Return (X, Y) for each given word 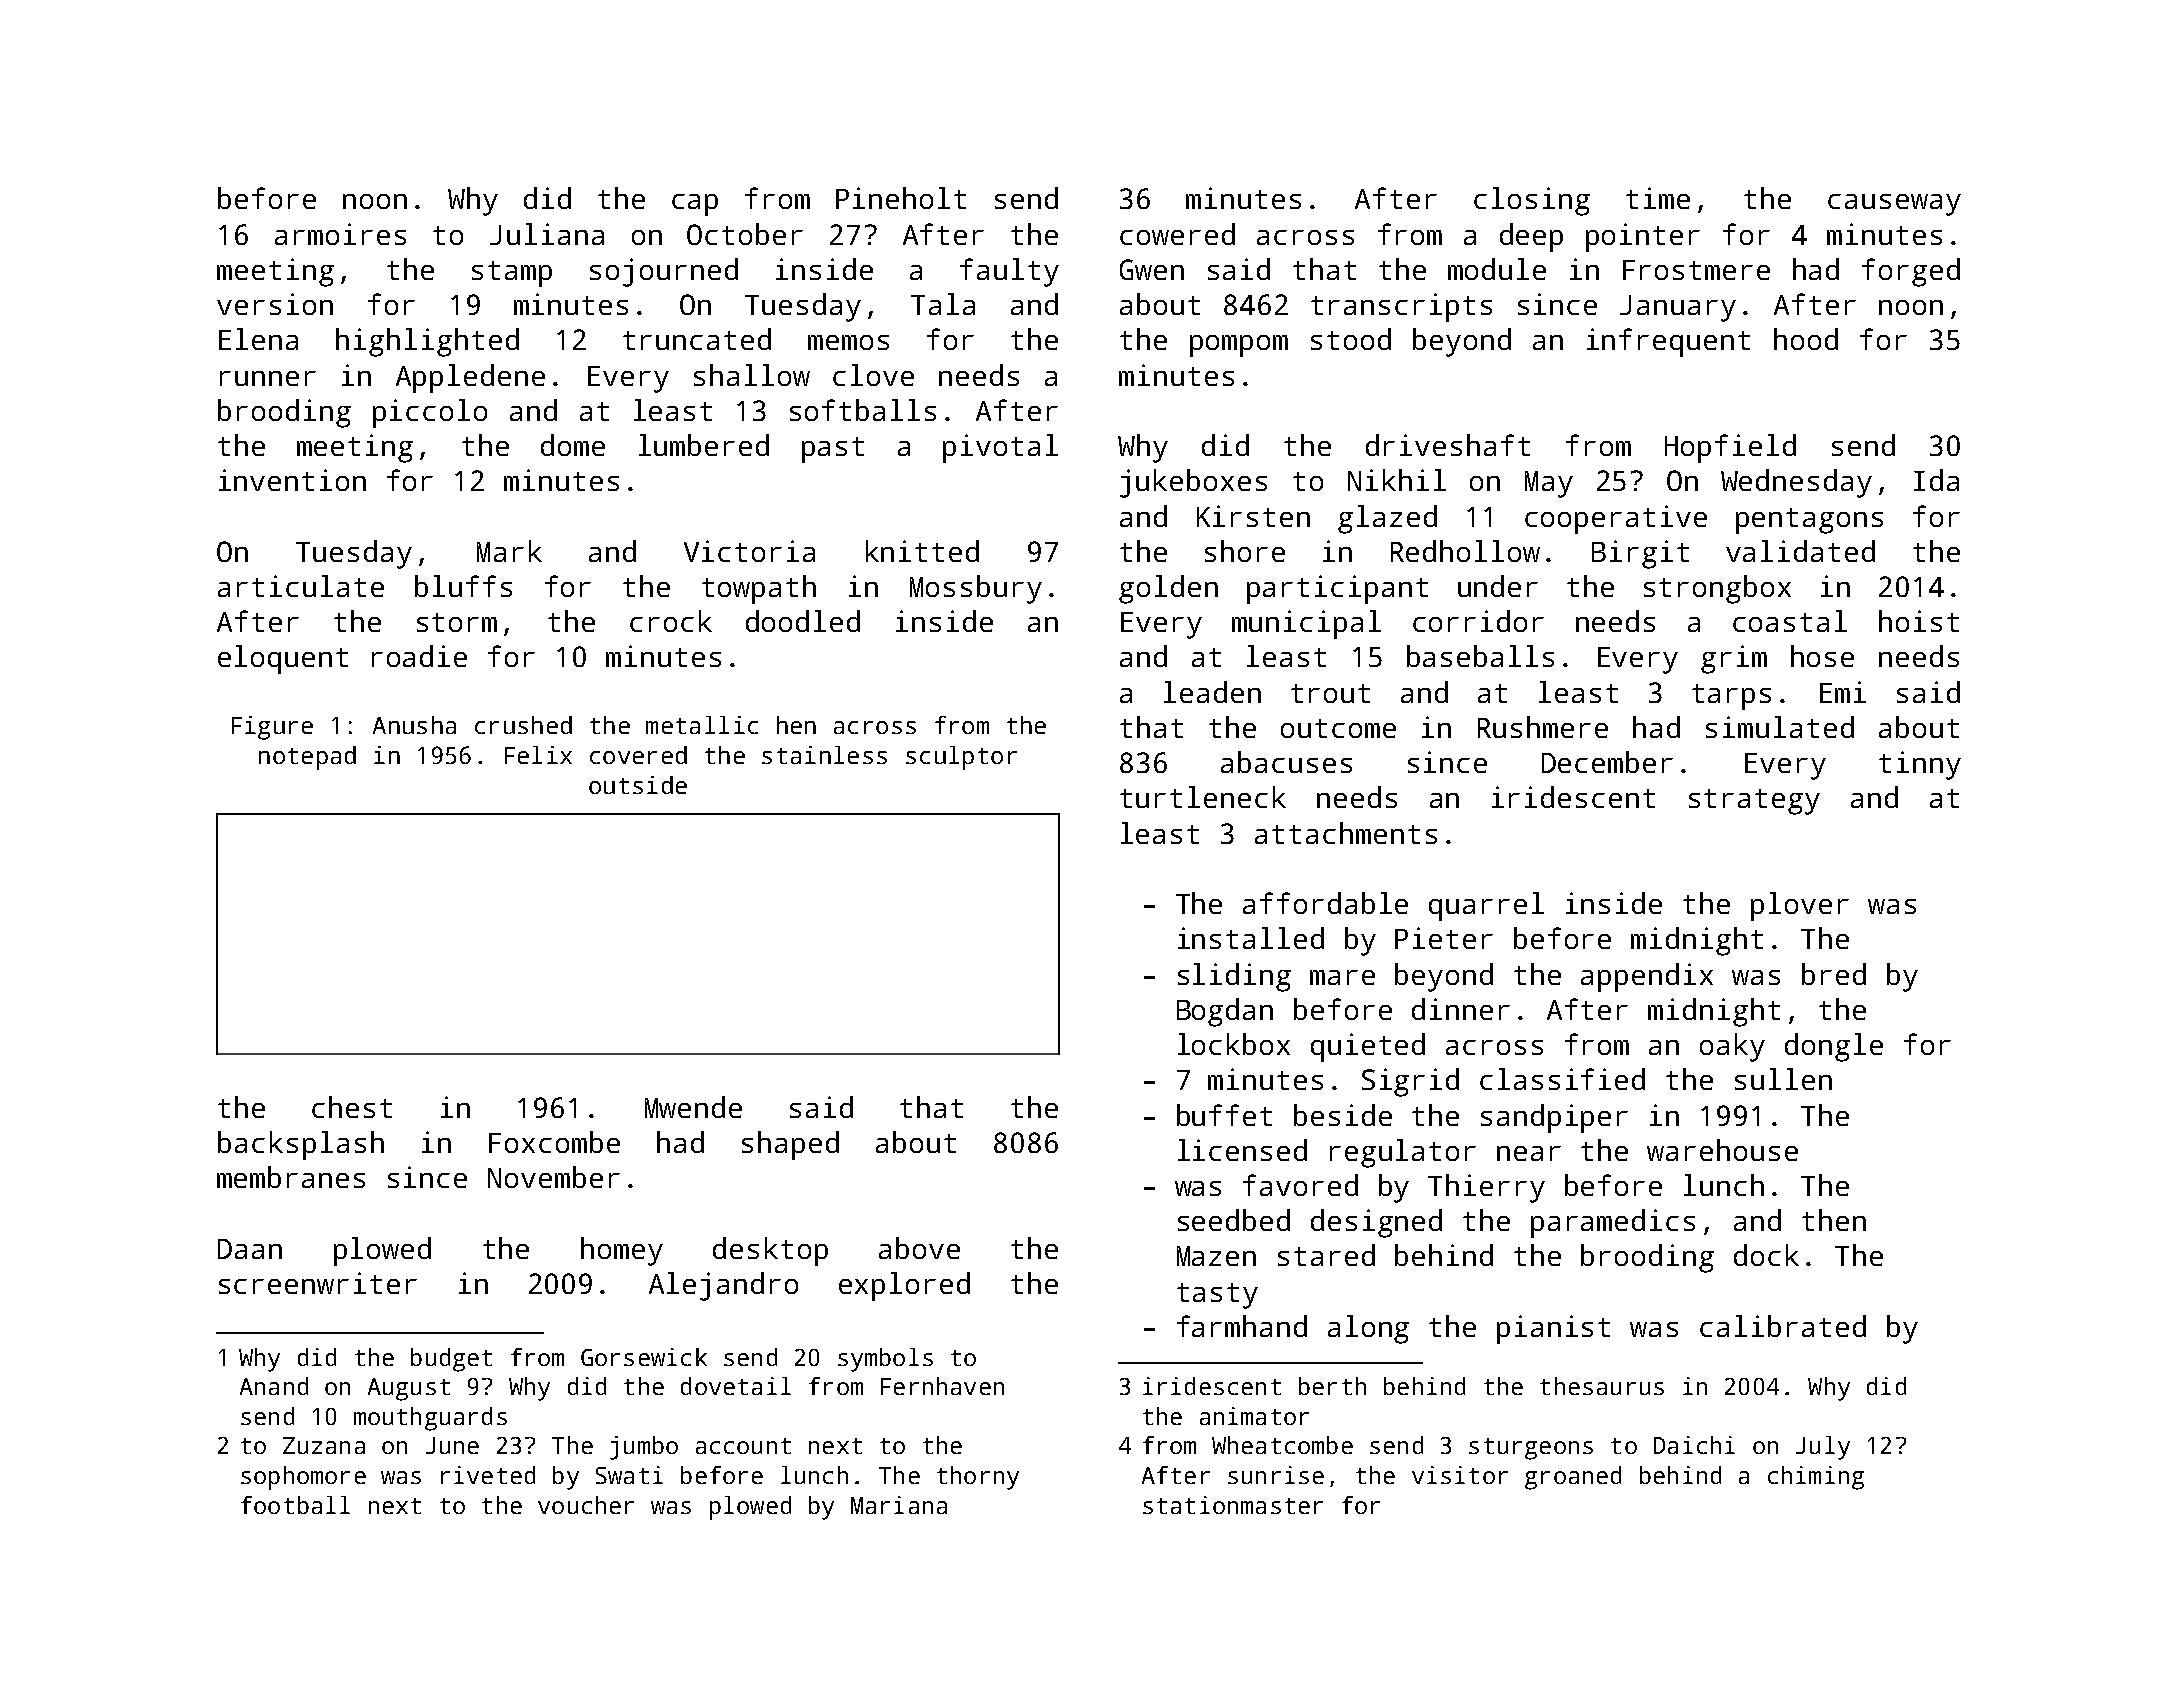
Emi (1843, 692)
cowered (1177, 234)
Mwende (693, 1107)
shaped (790, 1145)
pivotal (1000, 448)
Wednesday (1796, 483)
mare (1342, 977)
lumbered (704, 445)
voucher (586, 1505)
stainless (824, 755)
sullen (1783, 1079)
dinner (1461, 1009)
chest (352, 1107)
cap (695, 205)
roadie (419, 656)
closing (1532, 201)
